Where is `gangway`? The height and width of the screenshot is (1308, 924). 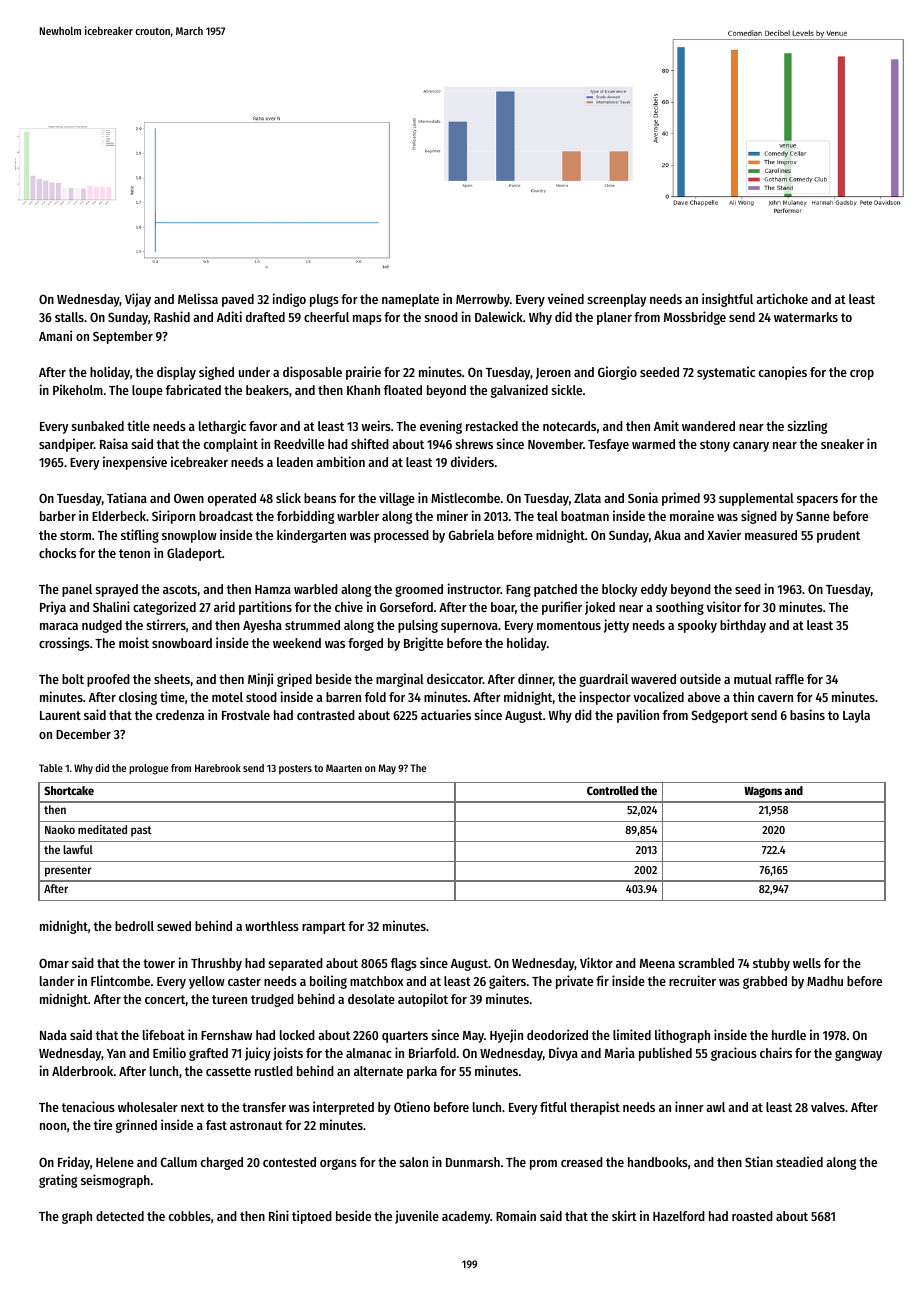 gangway is located at coordinates (858, 1055).
